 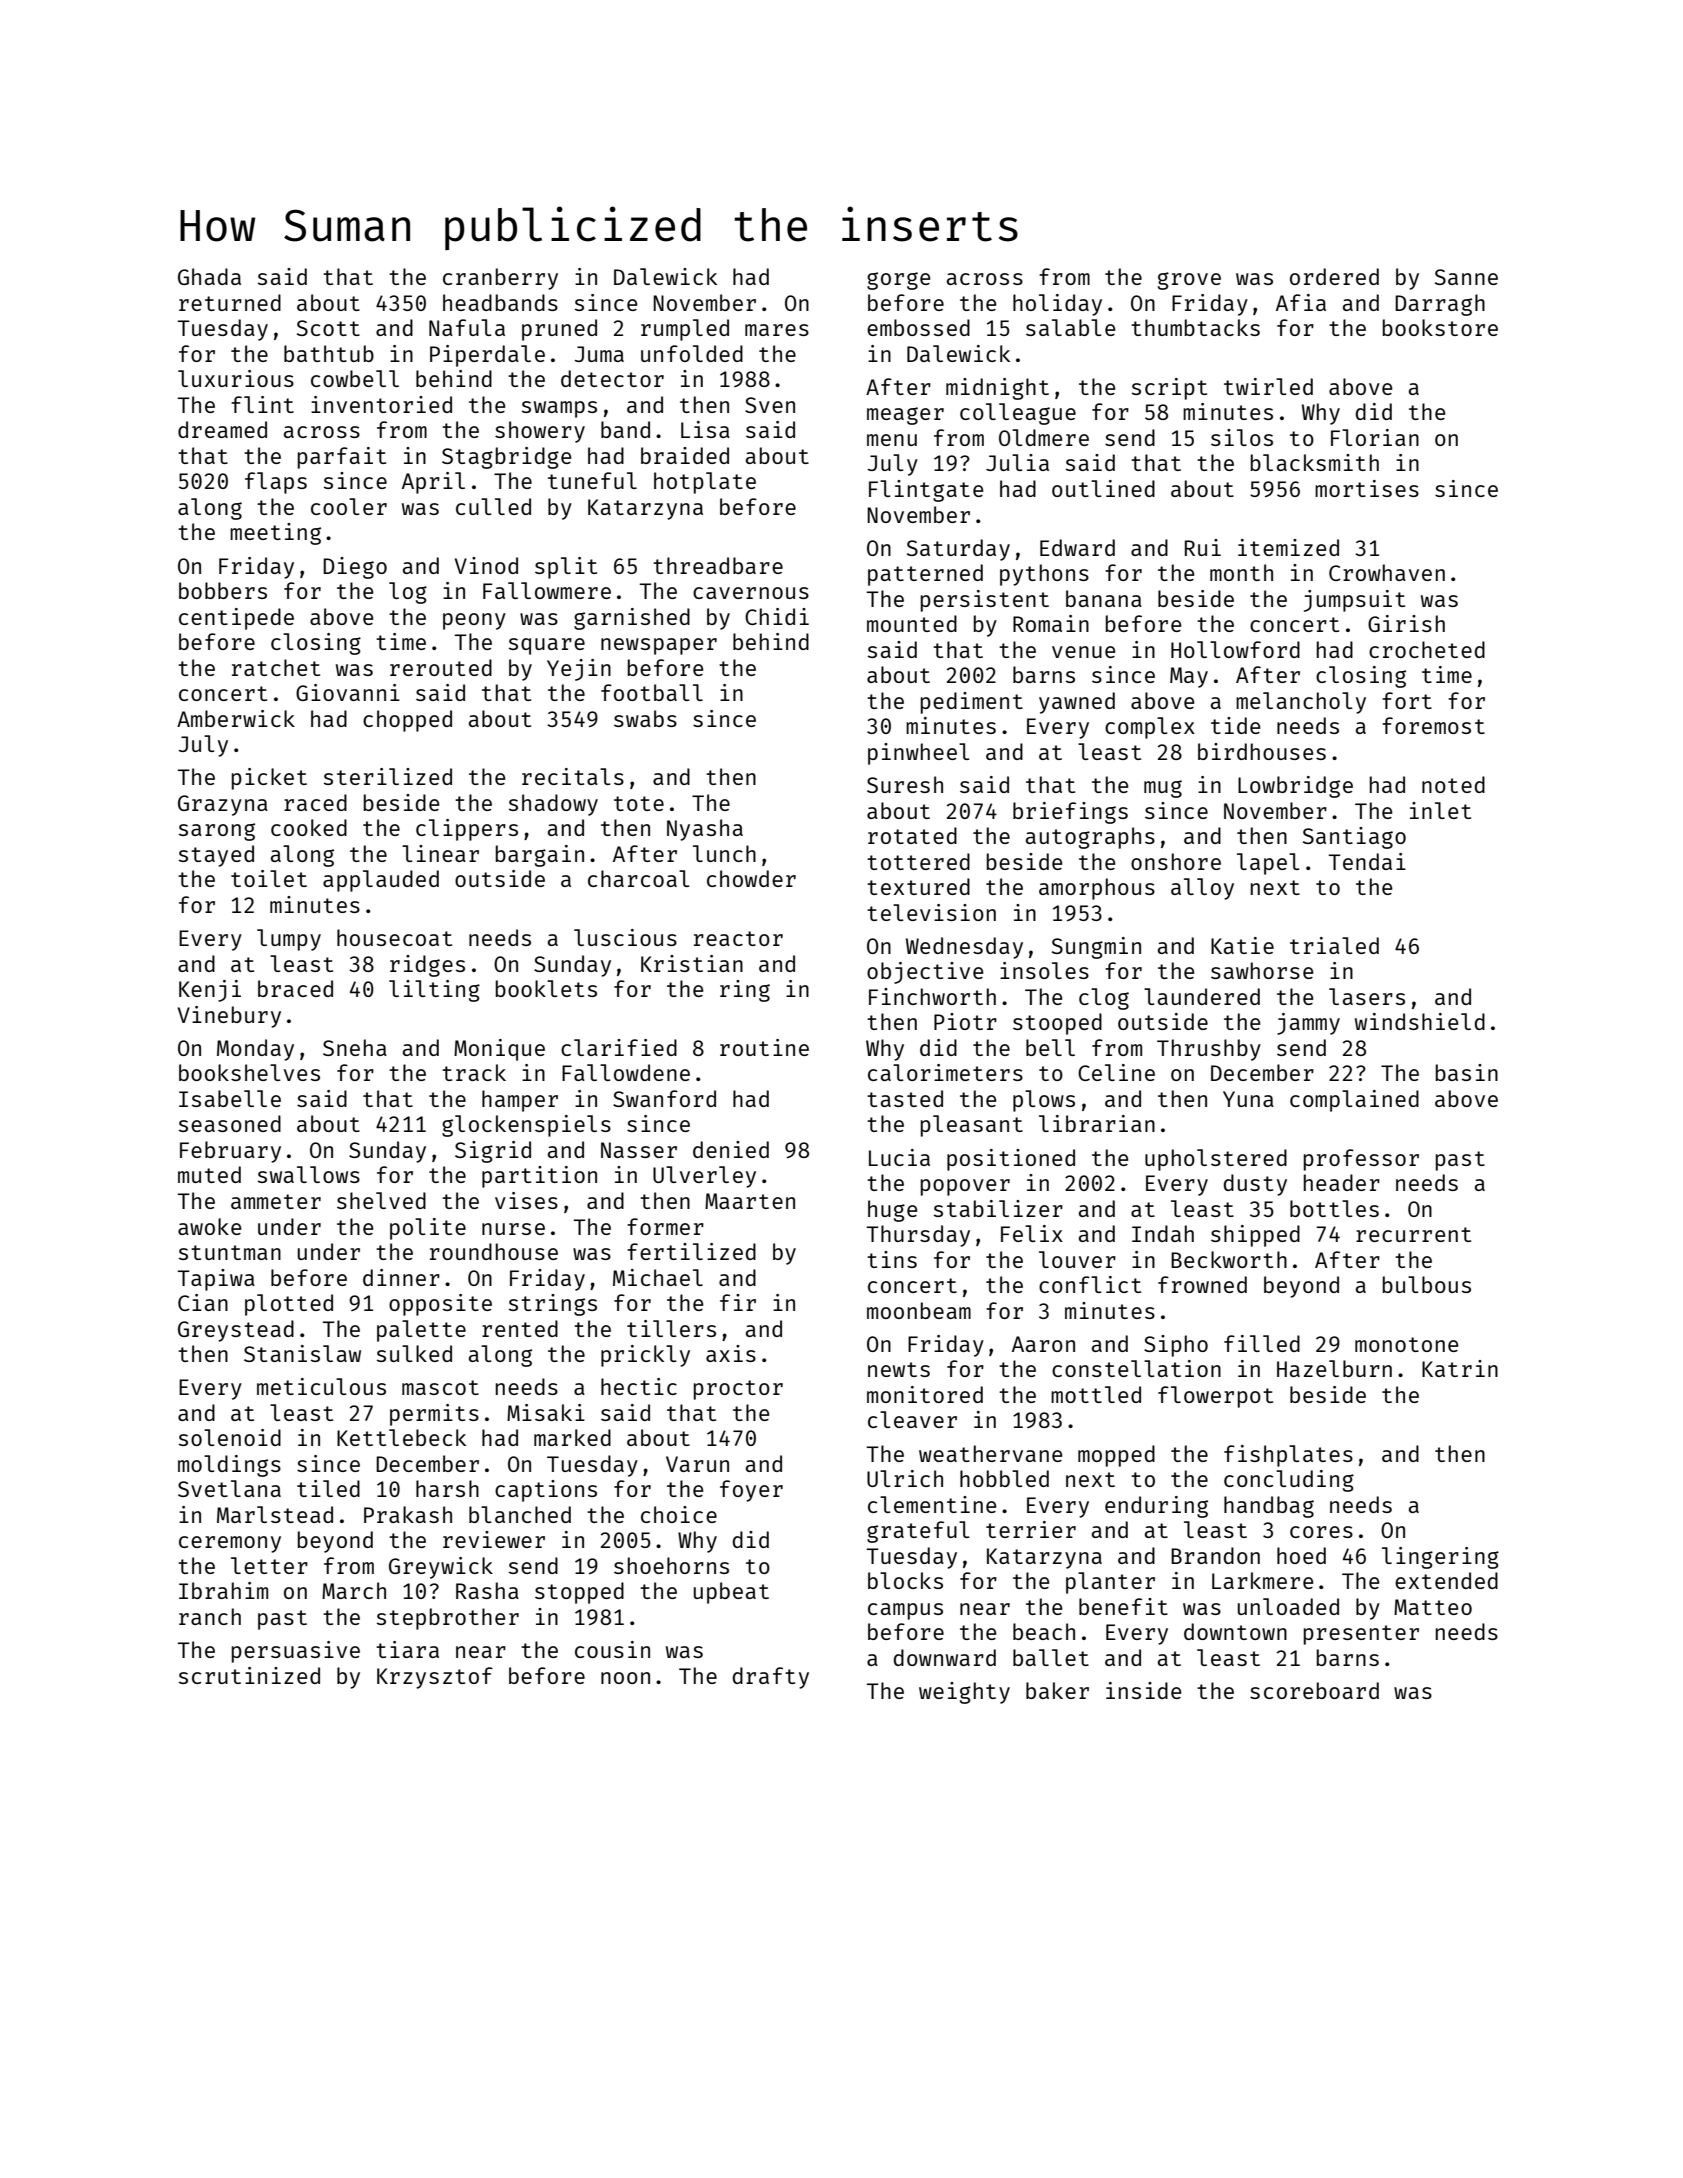 I want to click on Stanislaw, so click(x=302, y=1353).
